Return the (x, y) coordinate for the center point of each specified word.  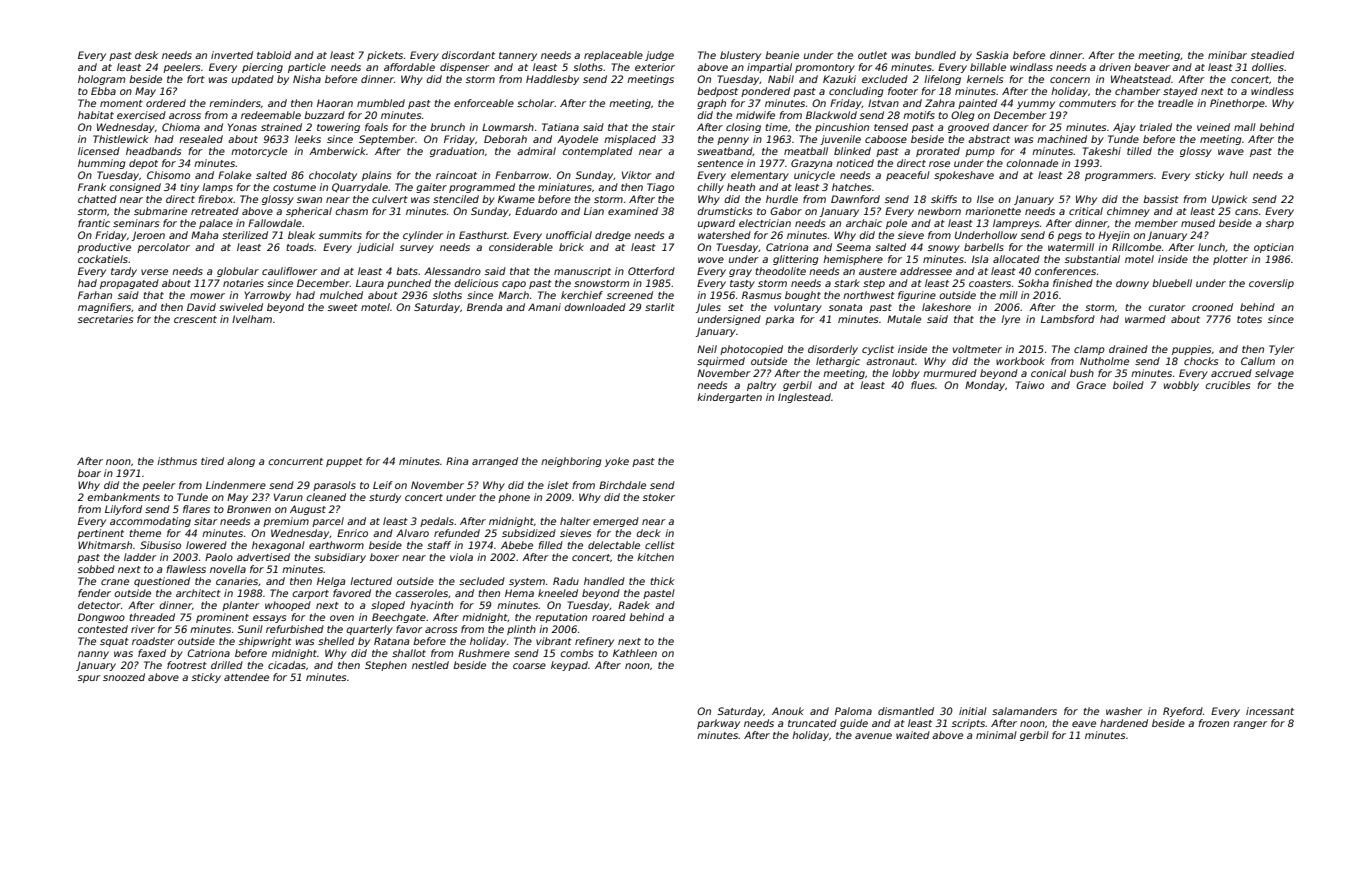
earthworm (336, 545)
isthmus (177, 461)
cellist (660, 545)
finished (1073, 283)
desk (146, 55)
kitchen (655, 557)
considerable (521, 247)
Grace (1091, 385)
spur (89, 679)
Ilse (985, 199)
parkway (718, 724)
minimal (996, 735)
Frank (92, 187)
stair (663, 127)
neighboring (571, 462)
